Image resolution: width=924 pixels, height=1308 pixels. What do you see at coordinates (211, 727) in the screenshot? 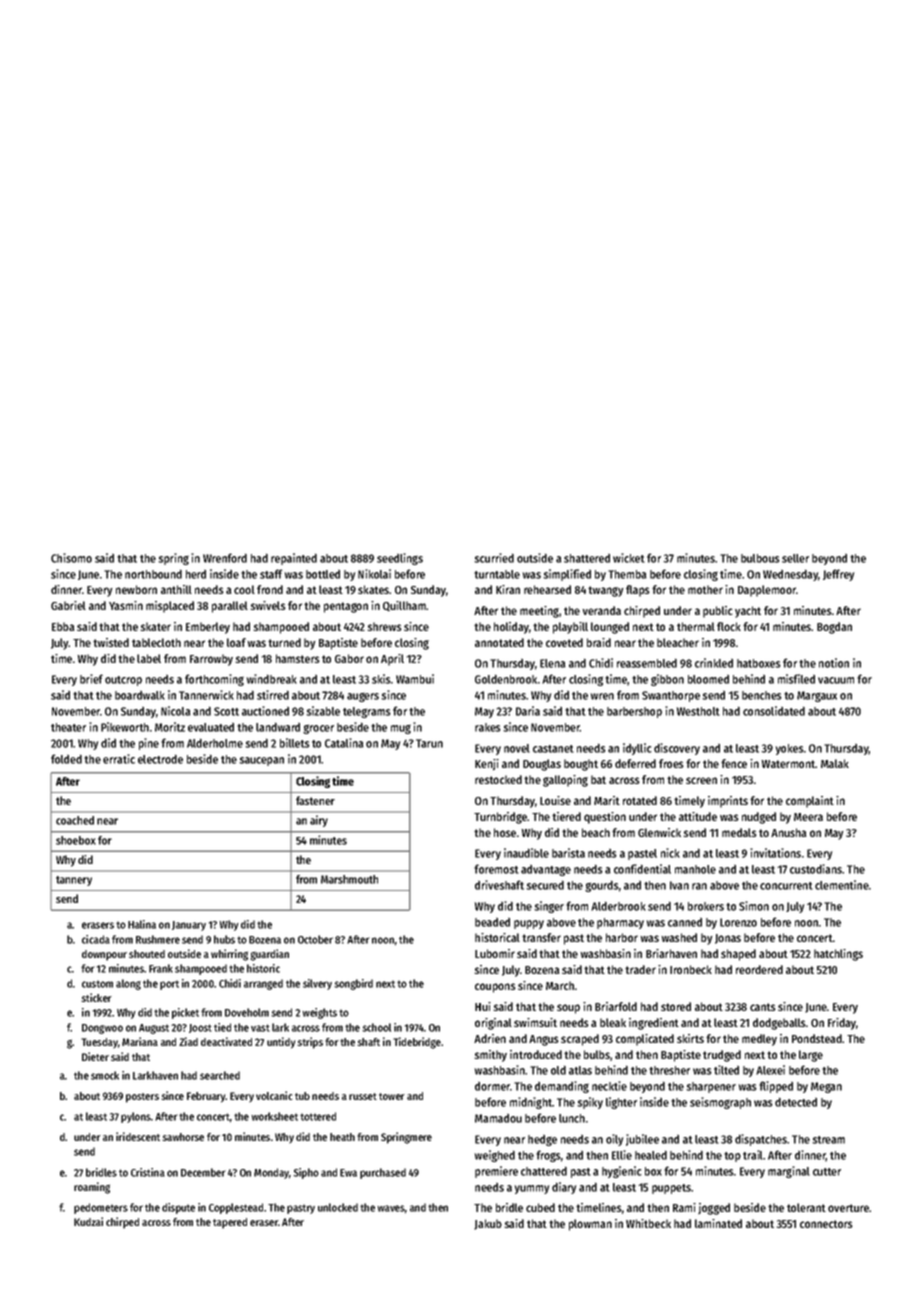
I see `evaluated` at bounding box center [211, 727].
